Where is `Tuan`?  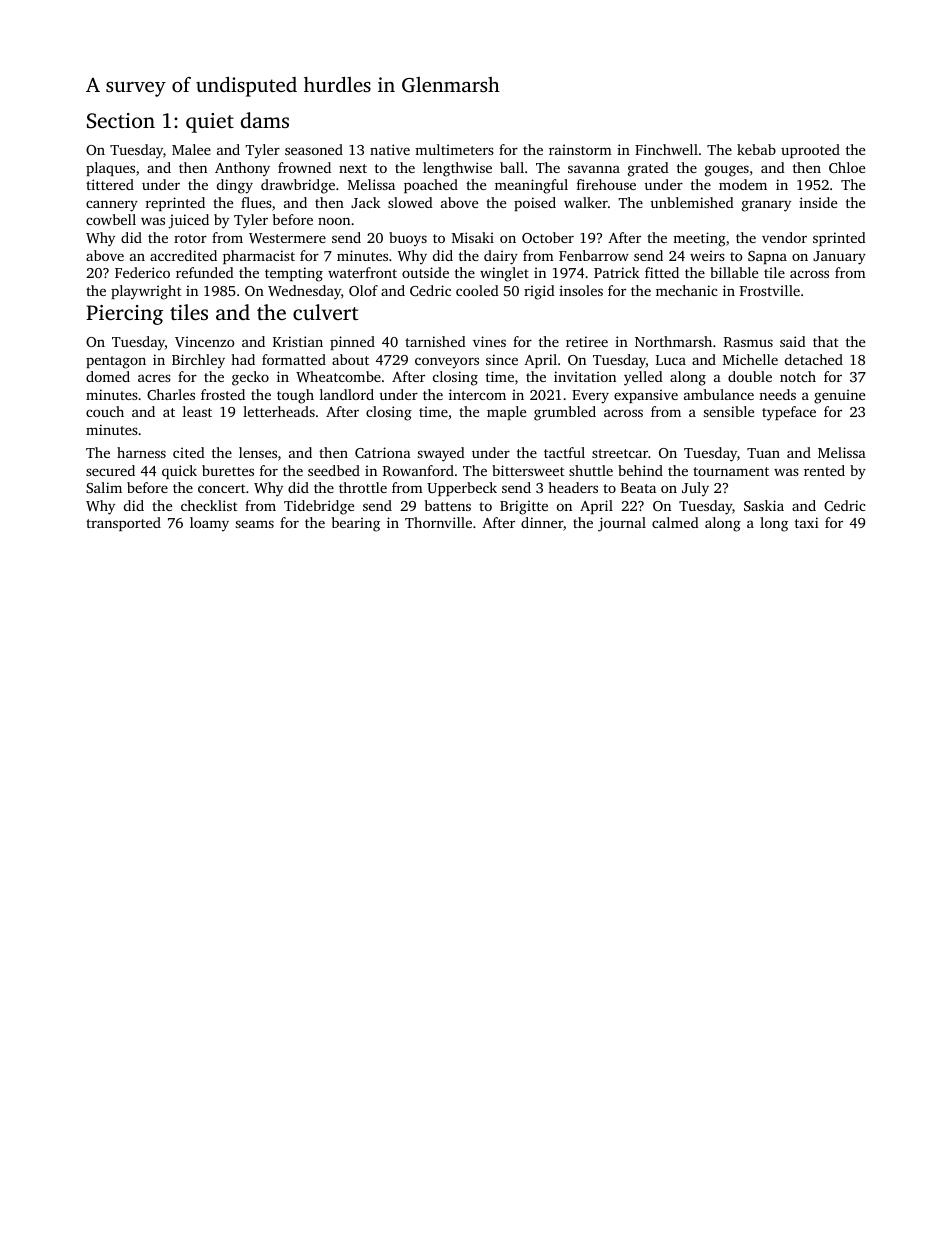
Tuan is located at coordinates (763, 453).
